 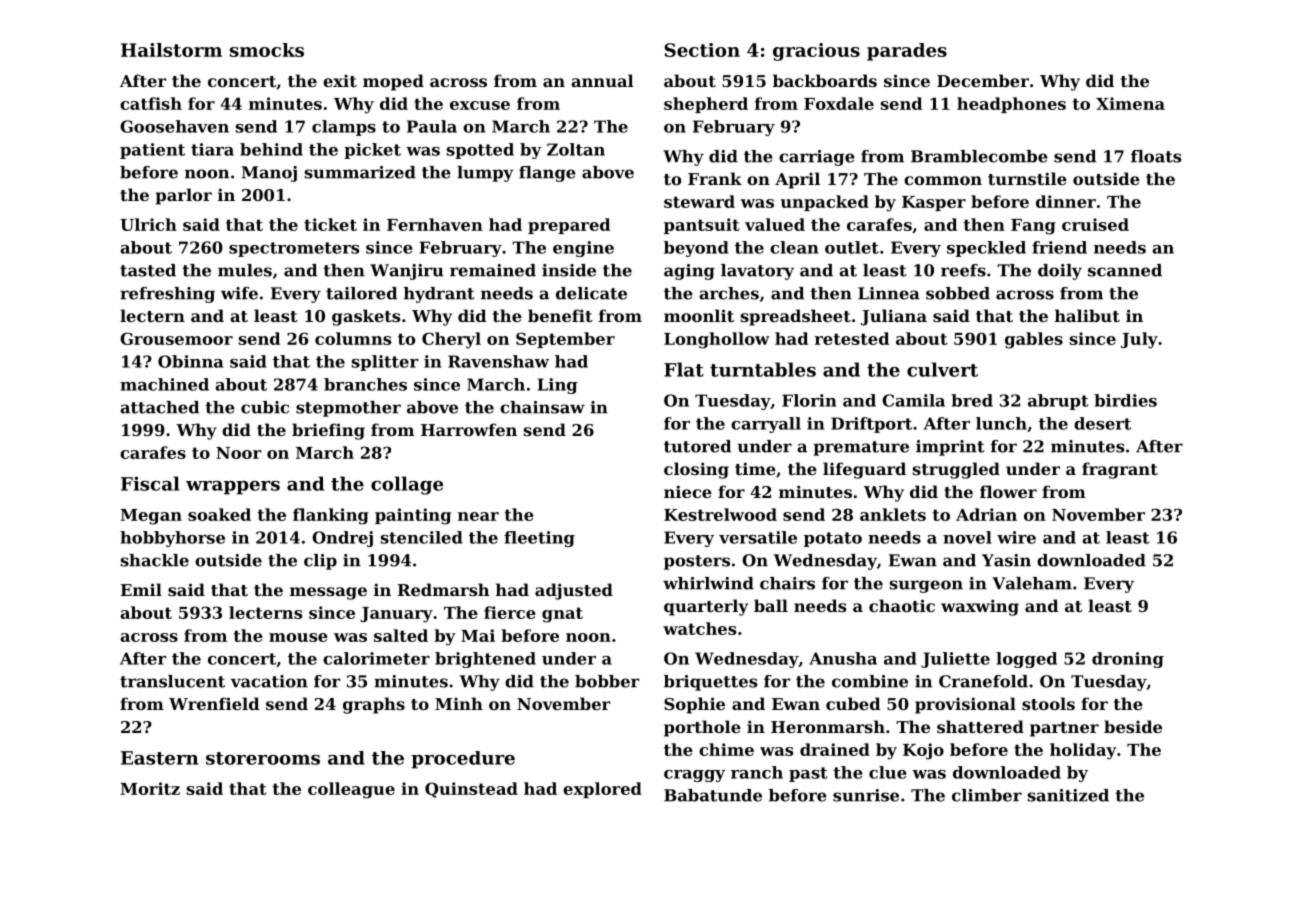 I want to click on Kestrelwood, so click(x=720, y=514).
